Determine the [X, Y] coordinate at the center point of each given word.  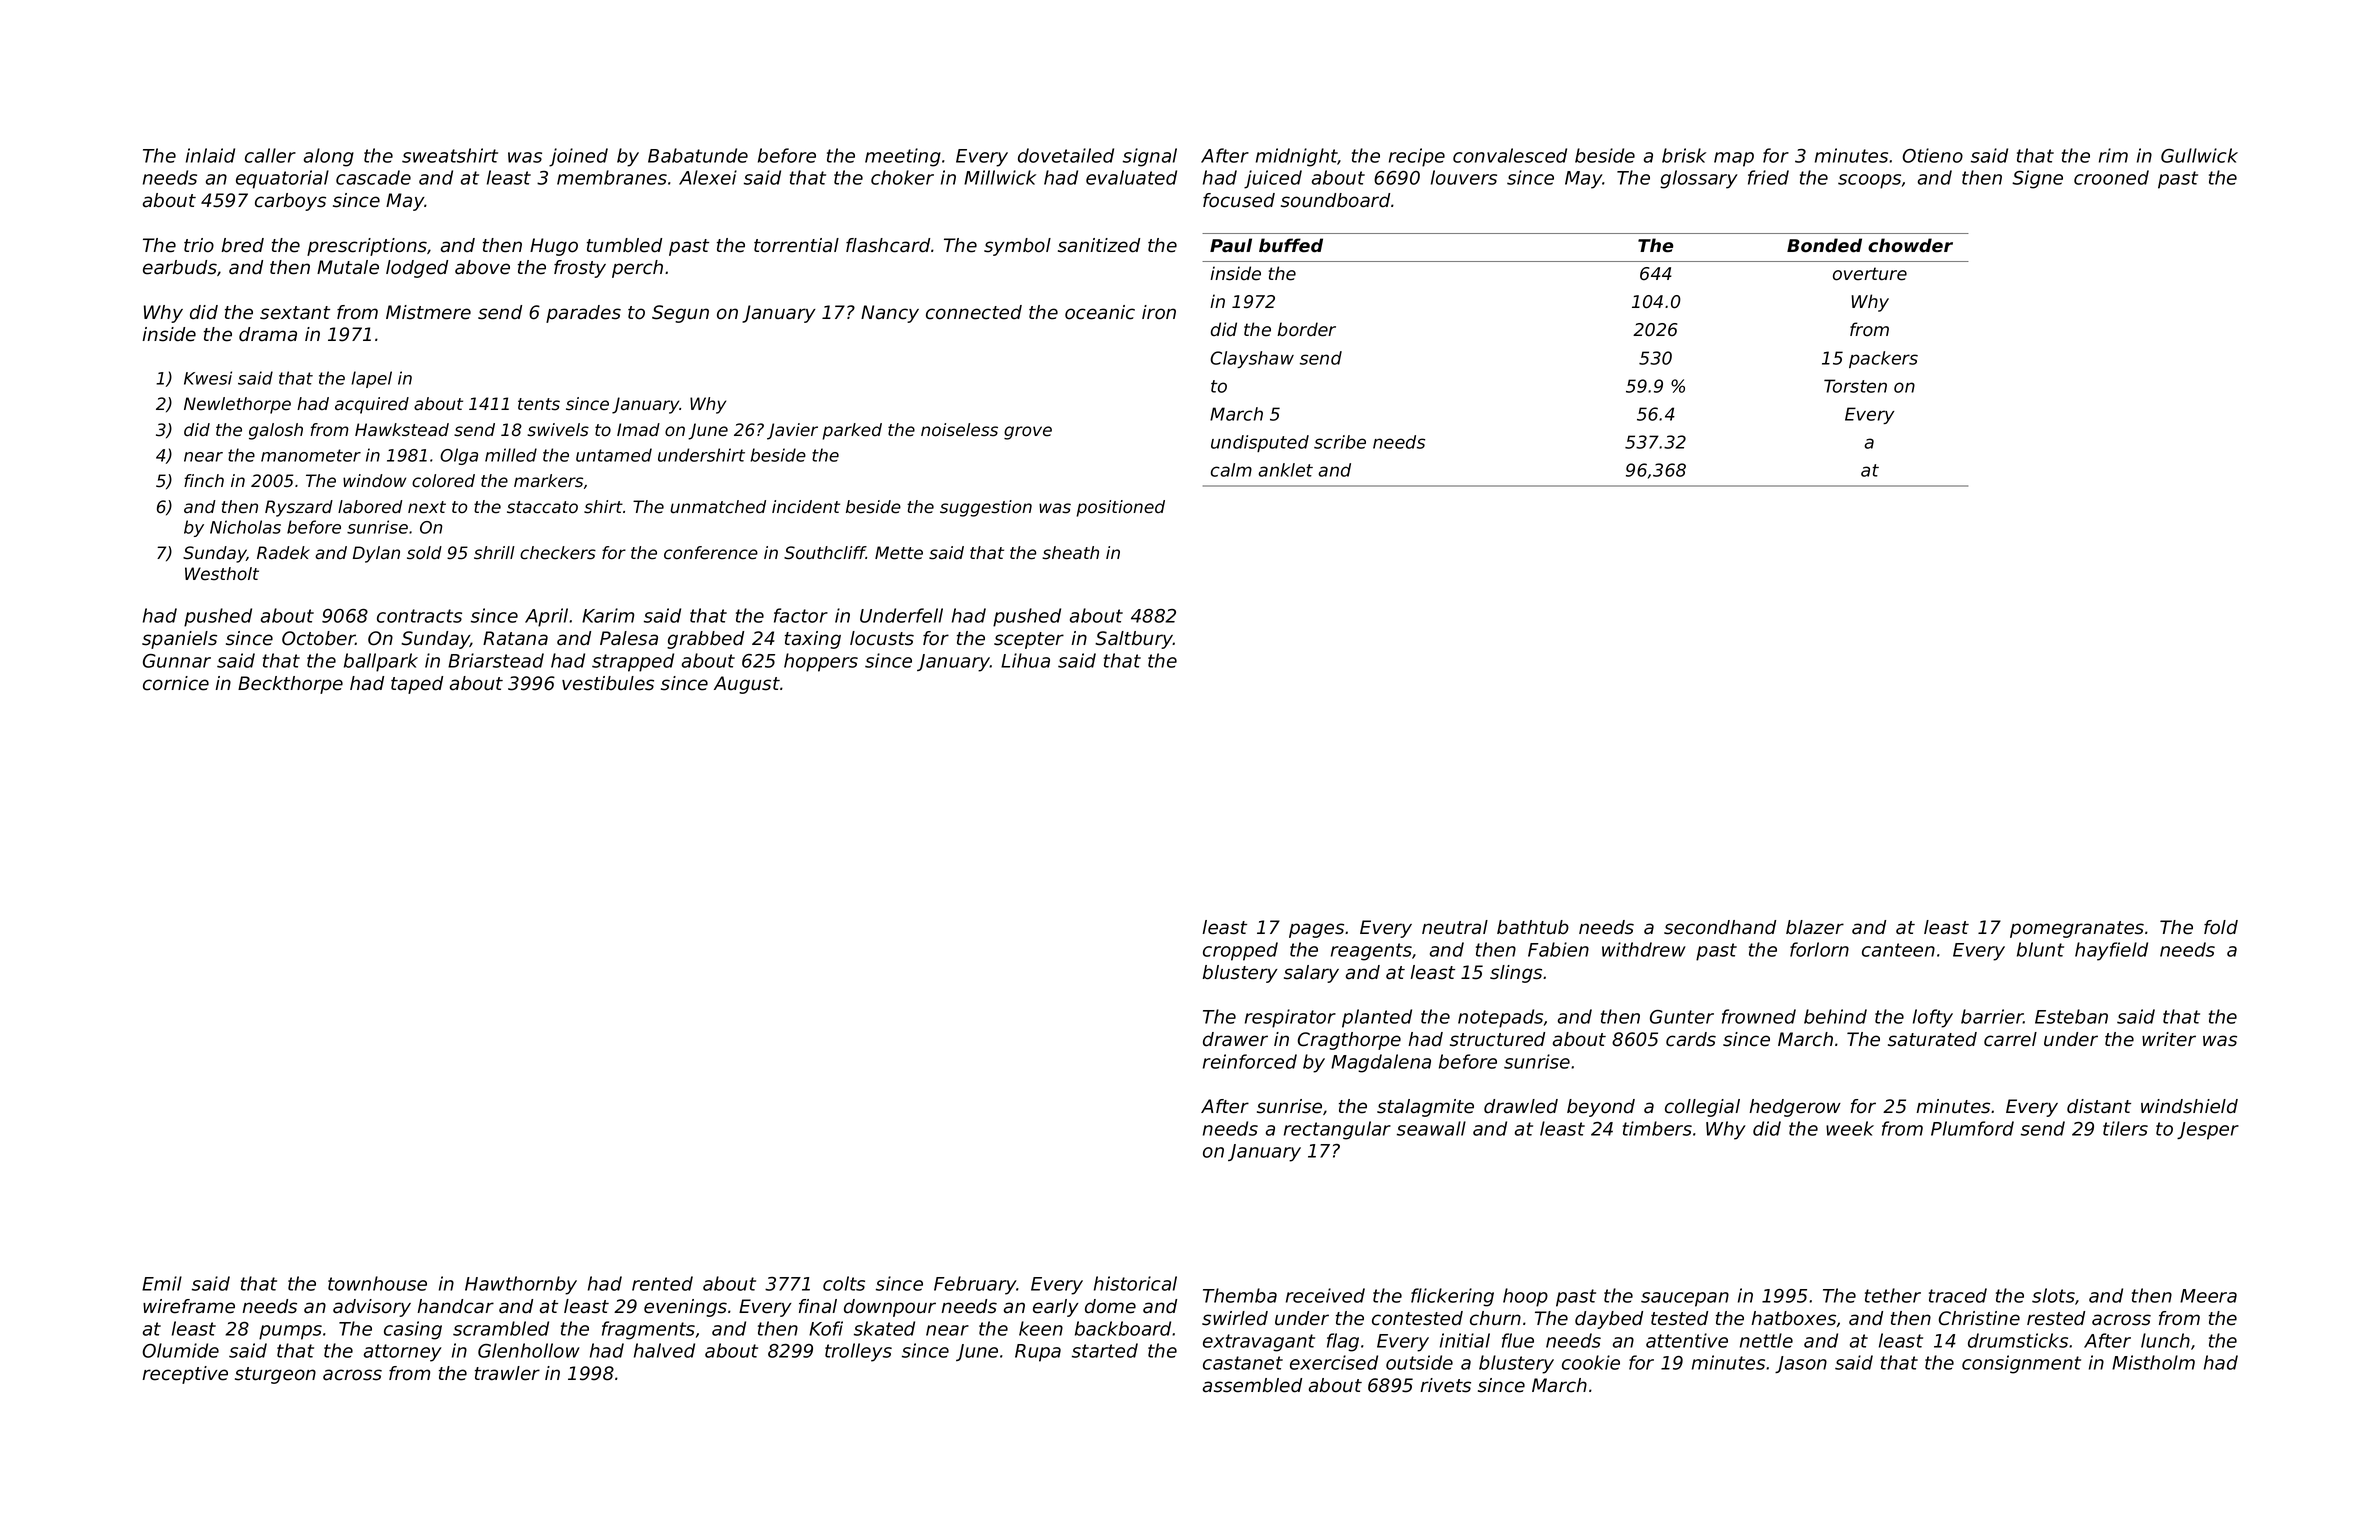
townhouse [377, 1283]
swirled [1235, 1318]
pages [1316, 930]
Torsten [1855, 386]
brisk [1684, 155]
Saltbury [1134, 640]
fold [2221, 927]
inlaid [210, 155]
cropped [1240, 951]
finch [204, 481]
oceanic [1100, 312]
